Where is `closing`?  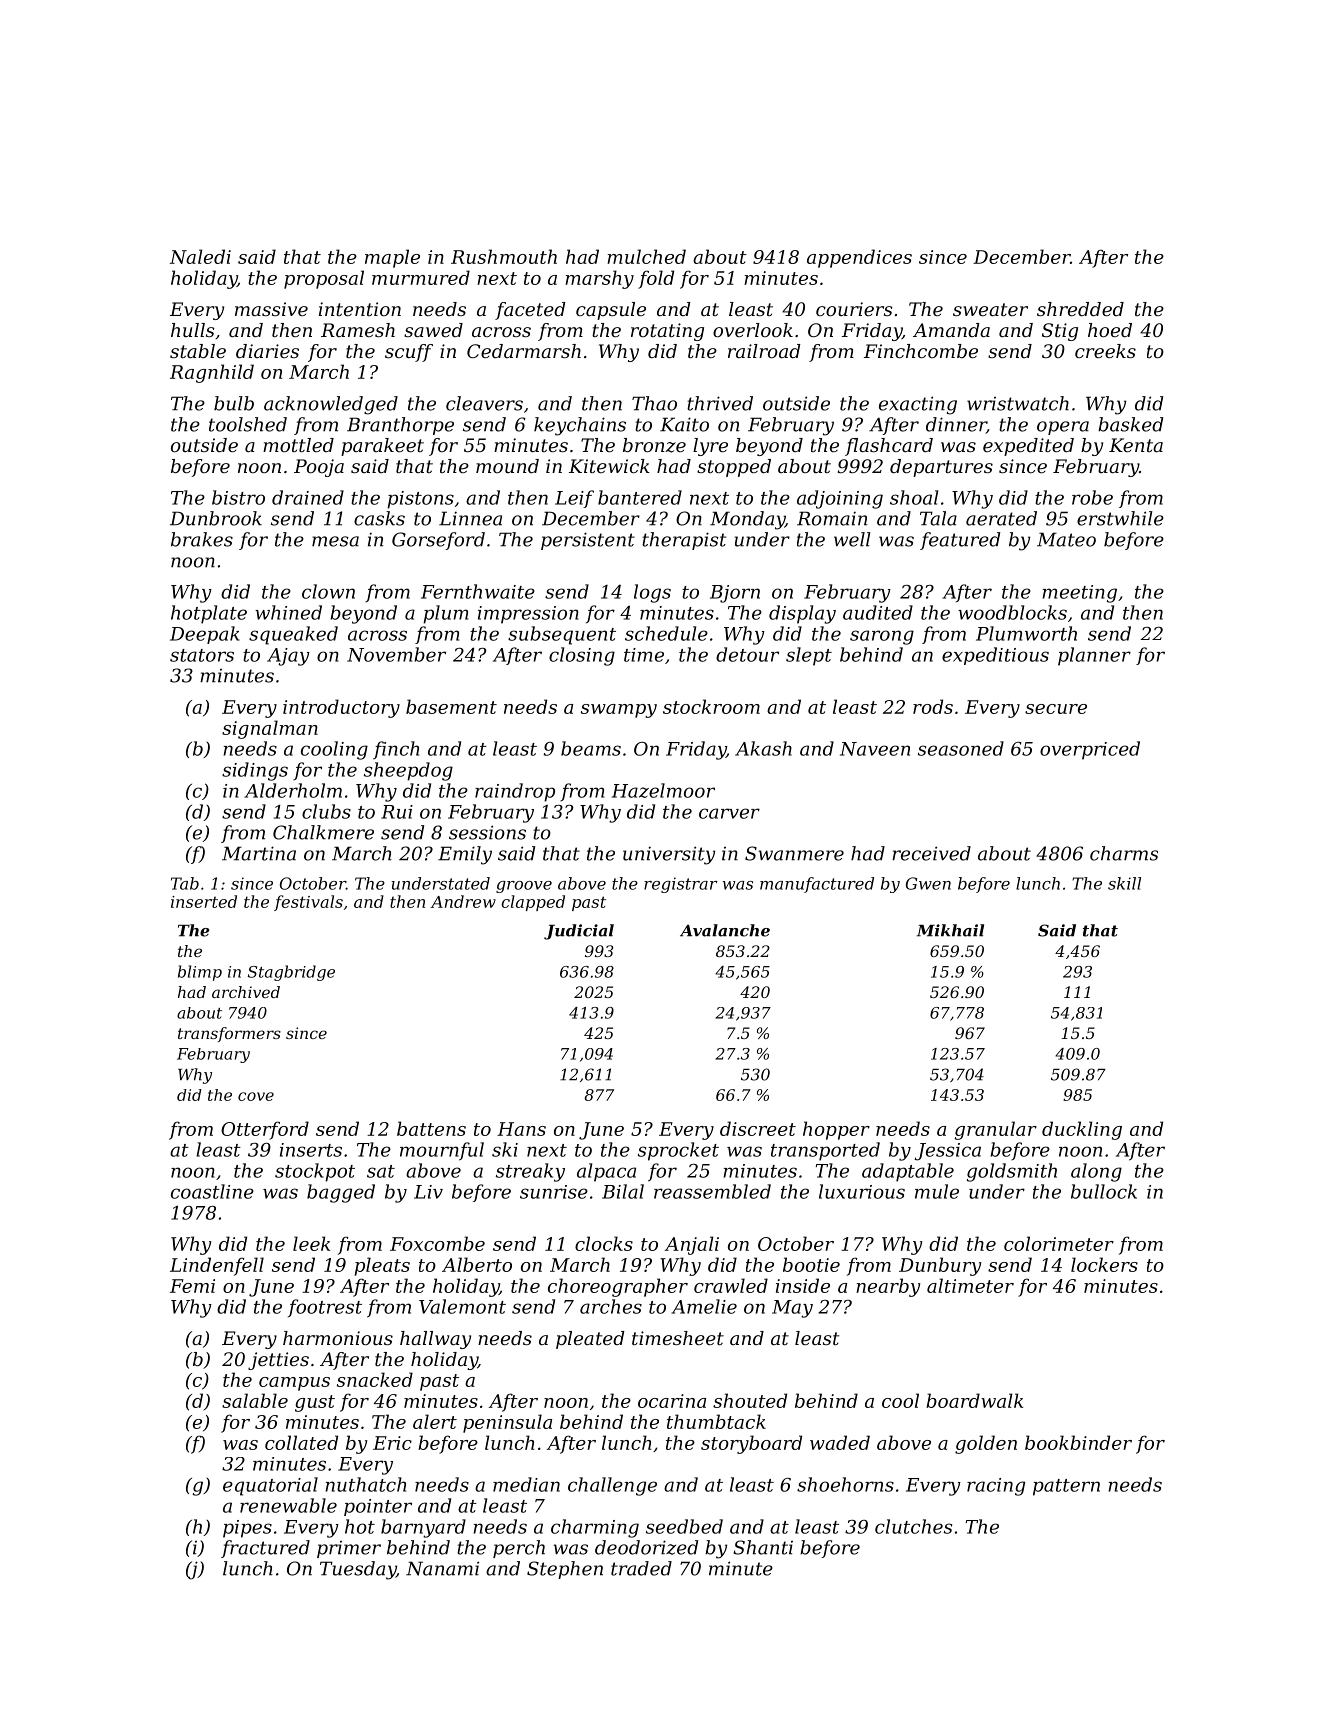 closing is located at coordinates (582, 656).
